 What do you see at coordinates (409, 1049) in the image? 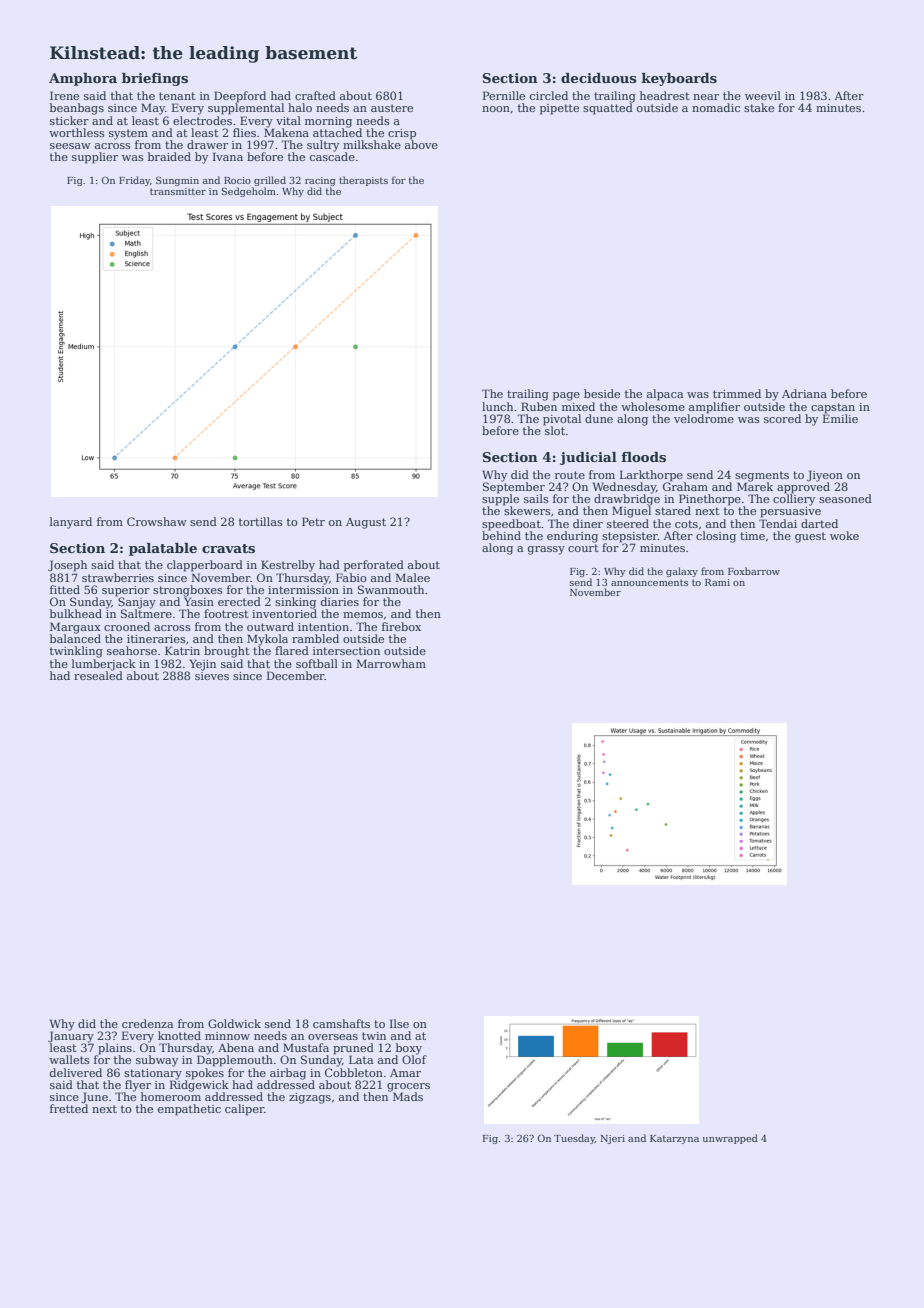
I see `boxy` at bounding box center [409, 1049].
